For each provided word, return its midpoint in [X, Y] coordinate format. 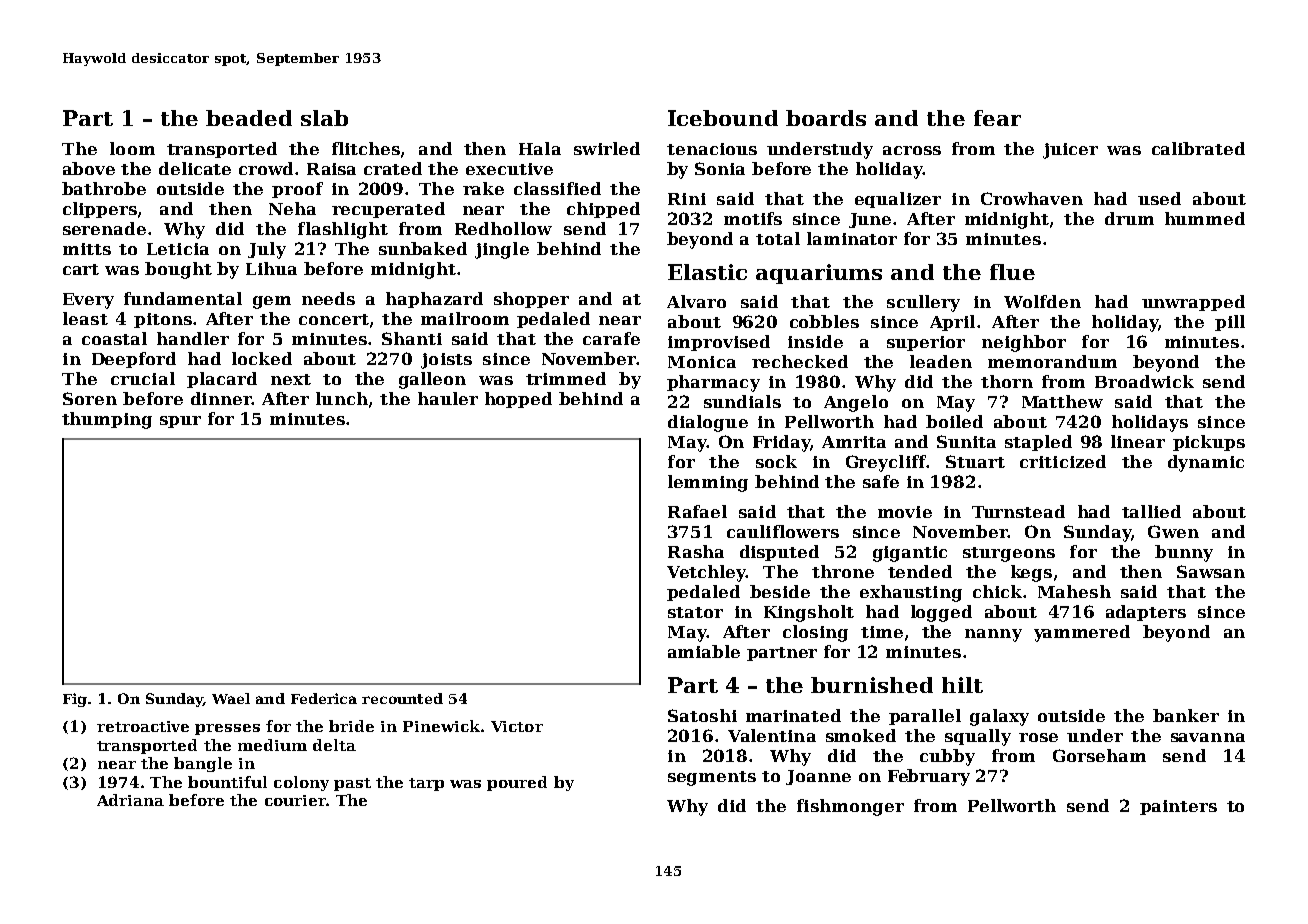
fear [997, 118]
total [778, 238]
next [291, 379]
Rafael [697, 511]
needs [328, 298]
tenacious [712, 149]
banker [1186, 715]
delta [334, 745]
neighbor [1024, 343]
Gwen [1173, 531]
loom [132, 148]
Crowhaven [1032, 198]
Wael [231, 698]
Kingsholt [809, 613]
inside [815, 341]
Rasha [696, 551]
